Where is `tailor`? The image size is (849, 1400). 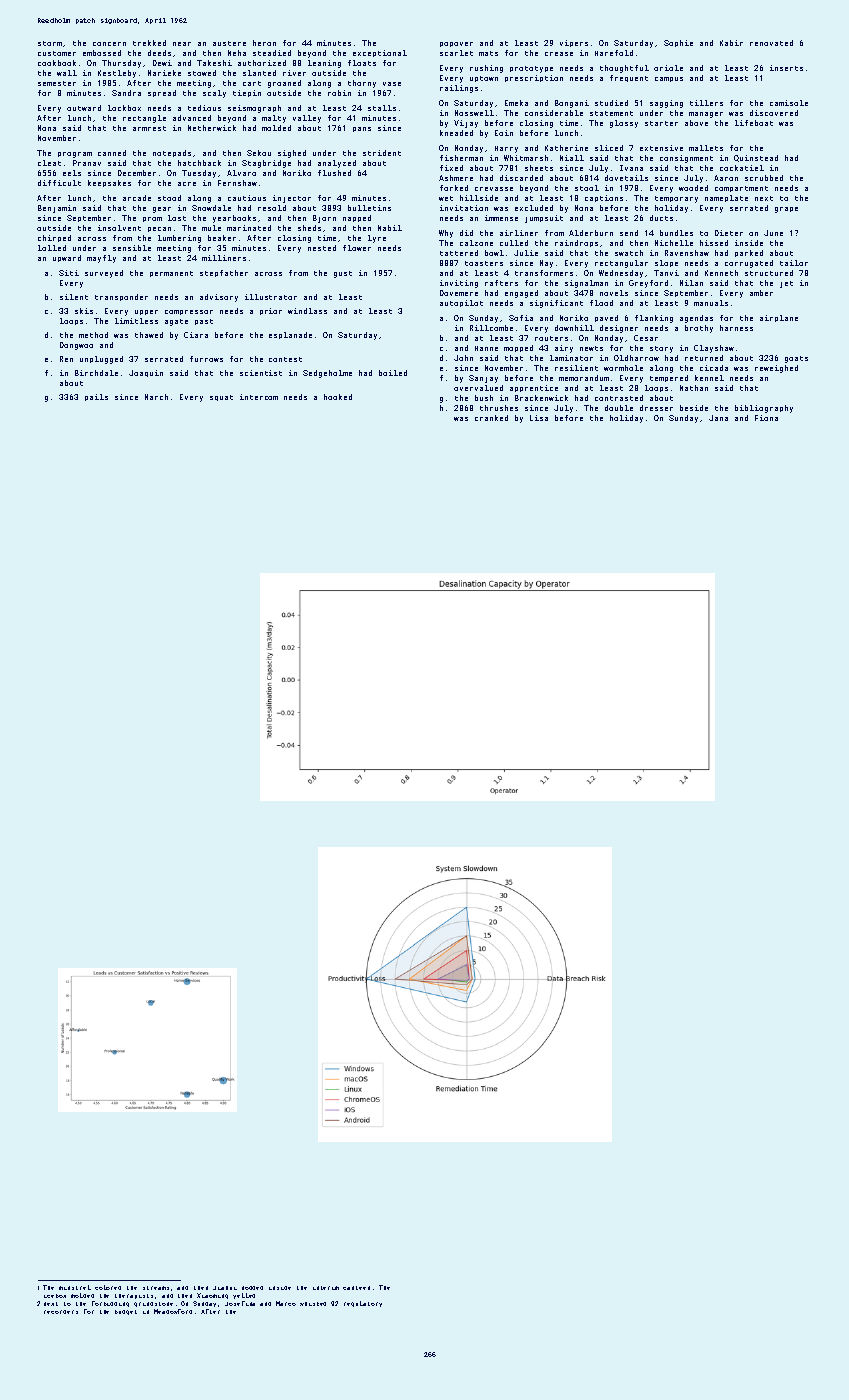
tailor is located at coordinates (794, 263).
